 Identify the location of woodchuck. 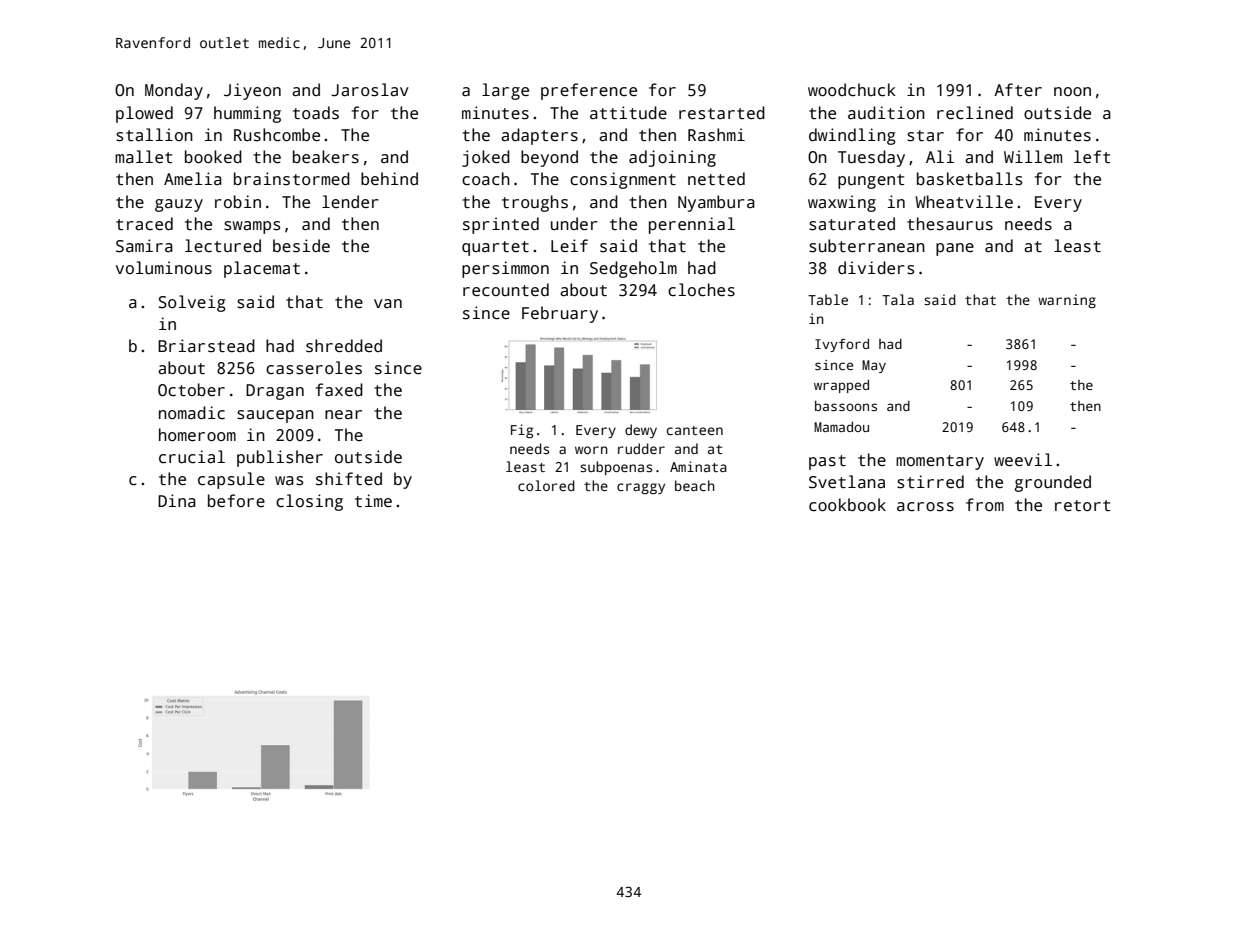
(852, 90).
